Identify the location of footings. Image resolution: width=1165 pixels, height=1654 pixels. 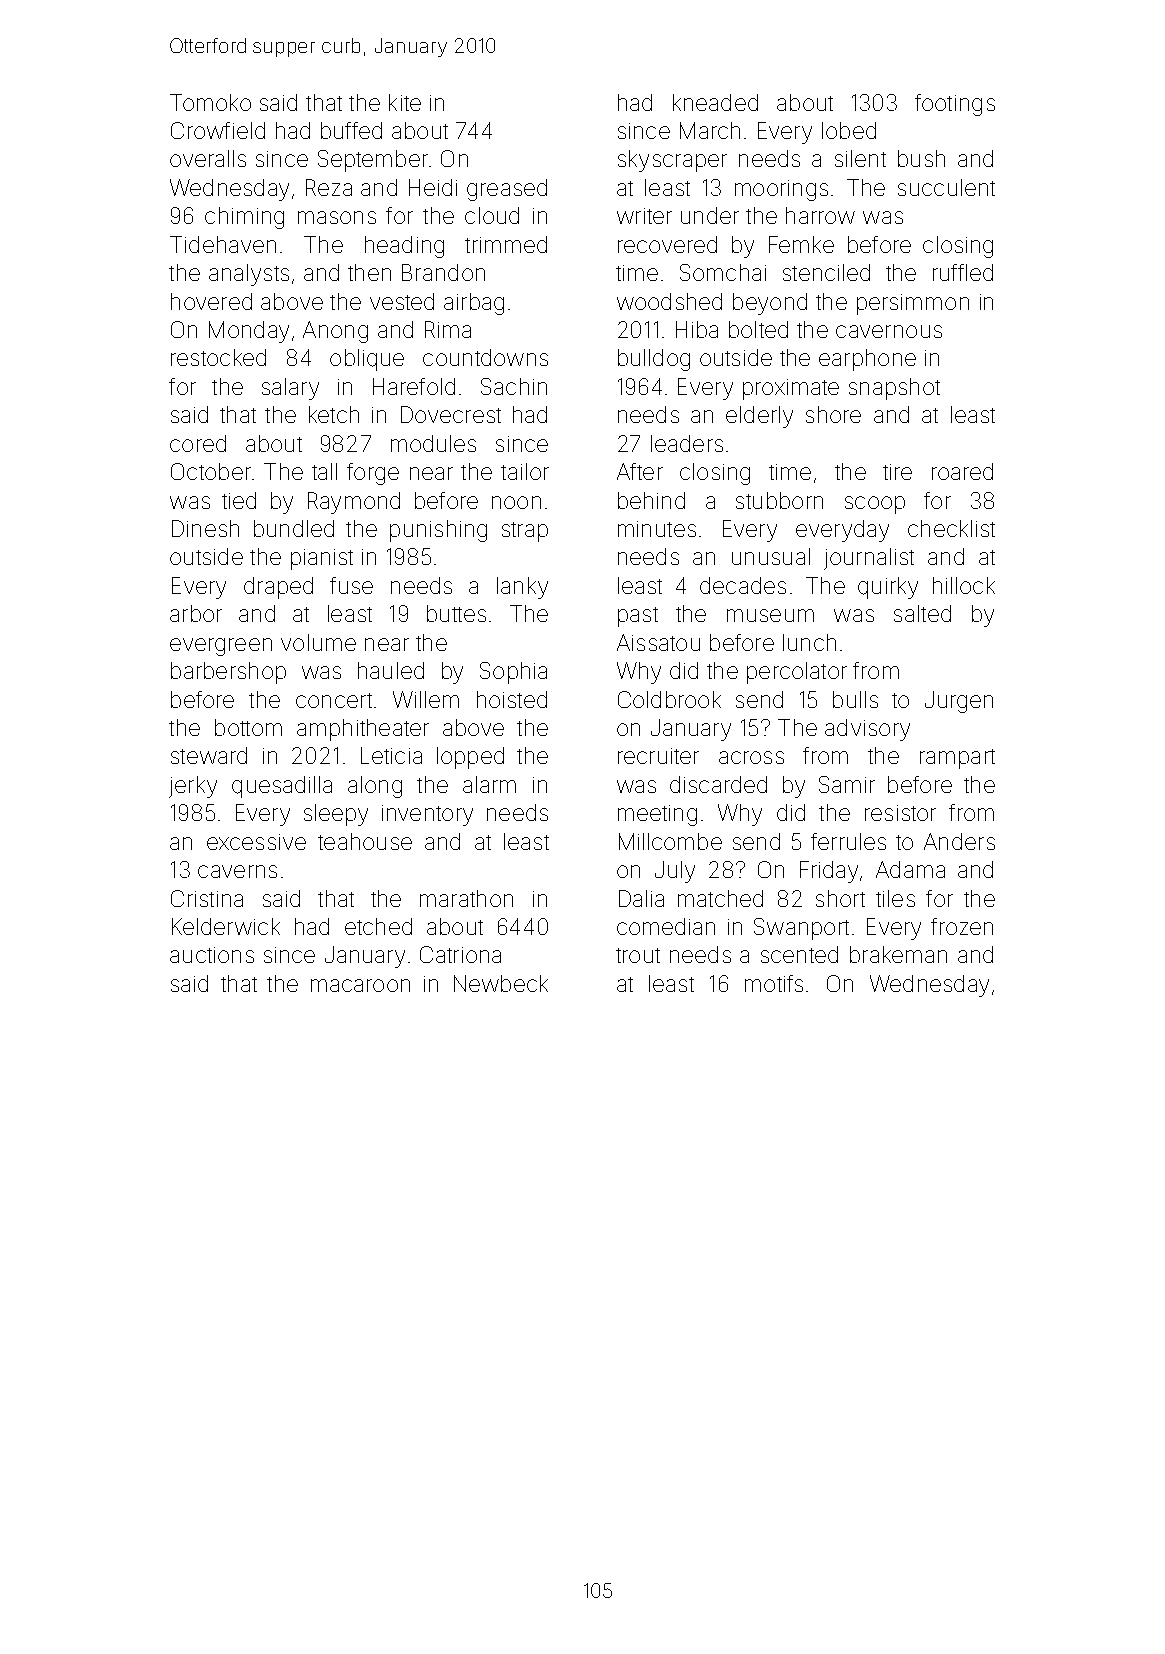
(955, 105).
